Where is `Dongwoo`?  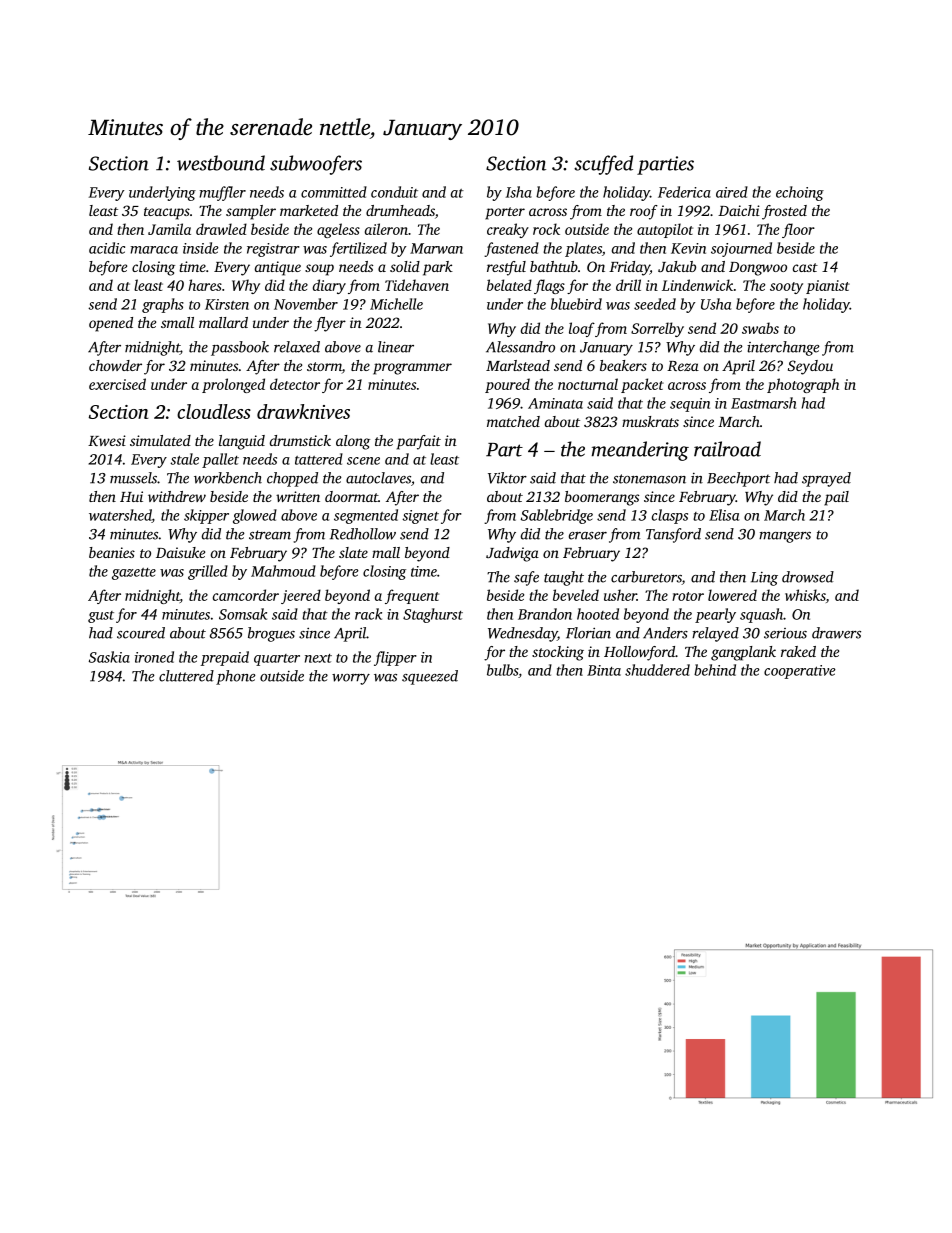 Dongwoo is located at coordinates (758, 269).
